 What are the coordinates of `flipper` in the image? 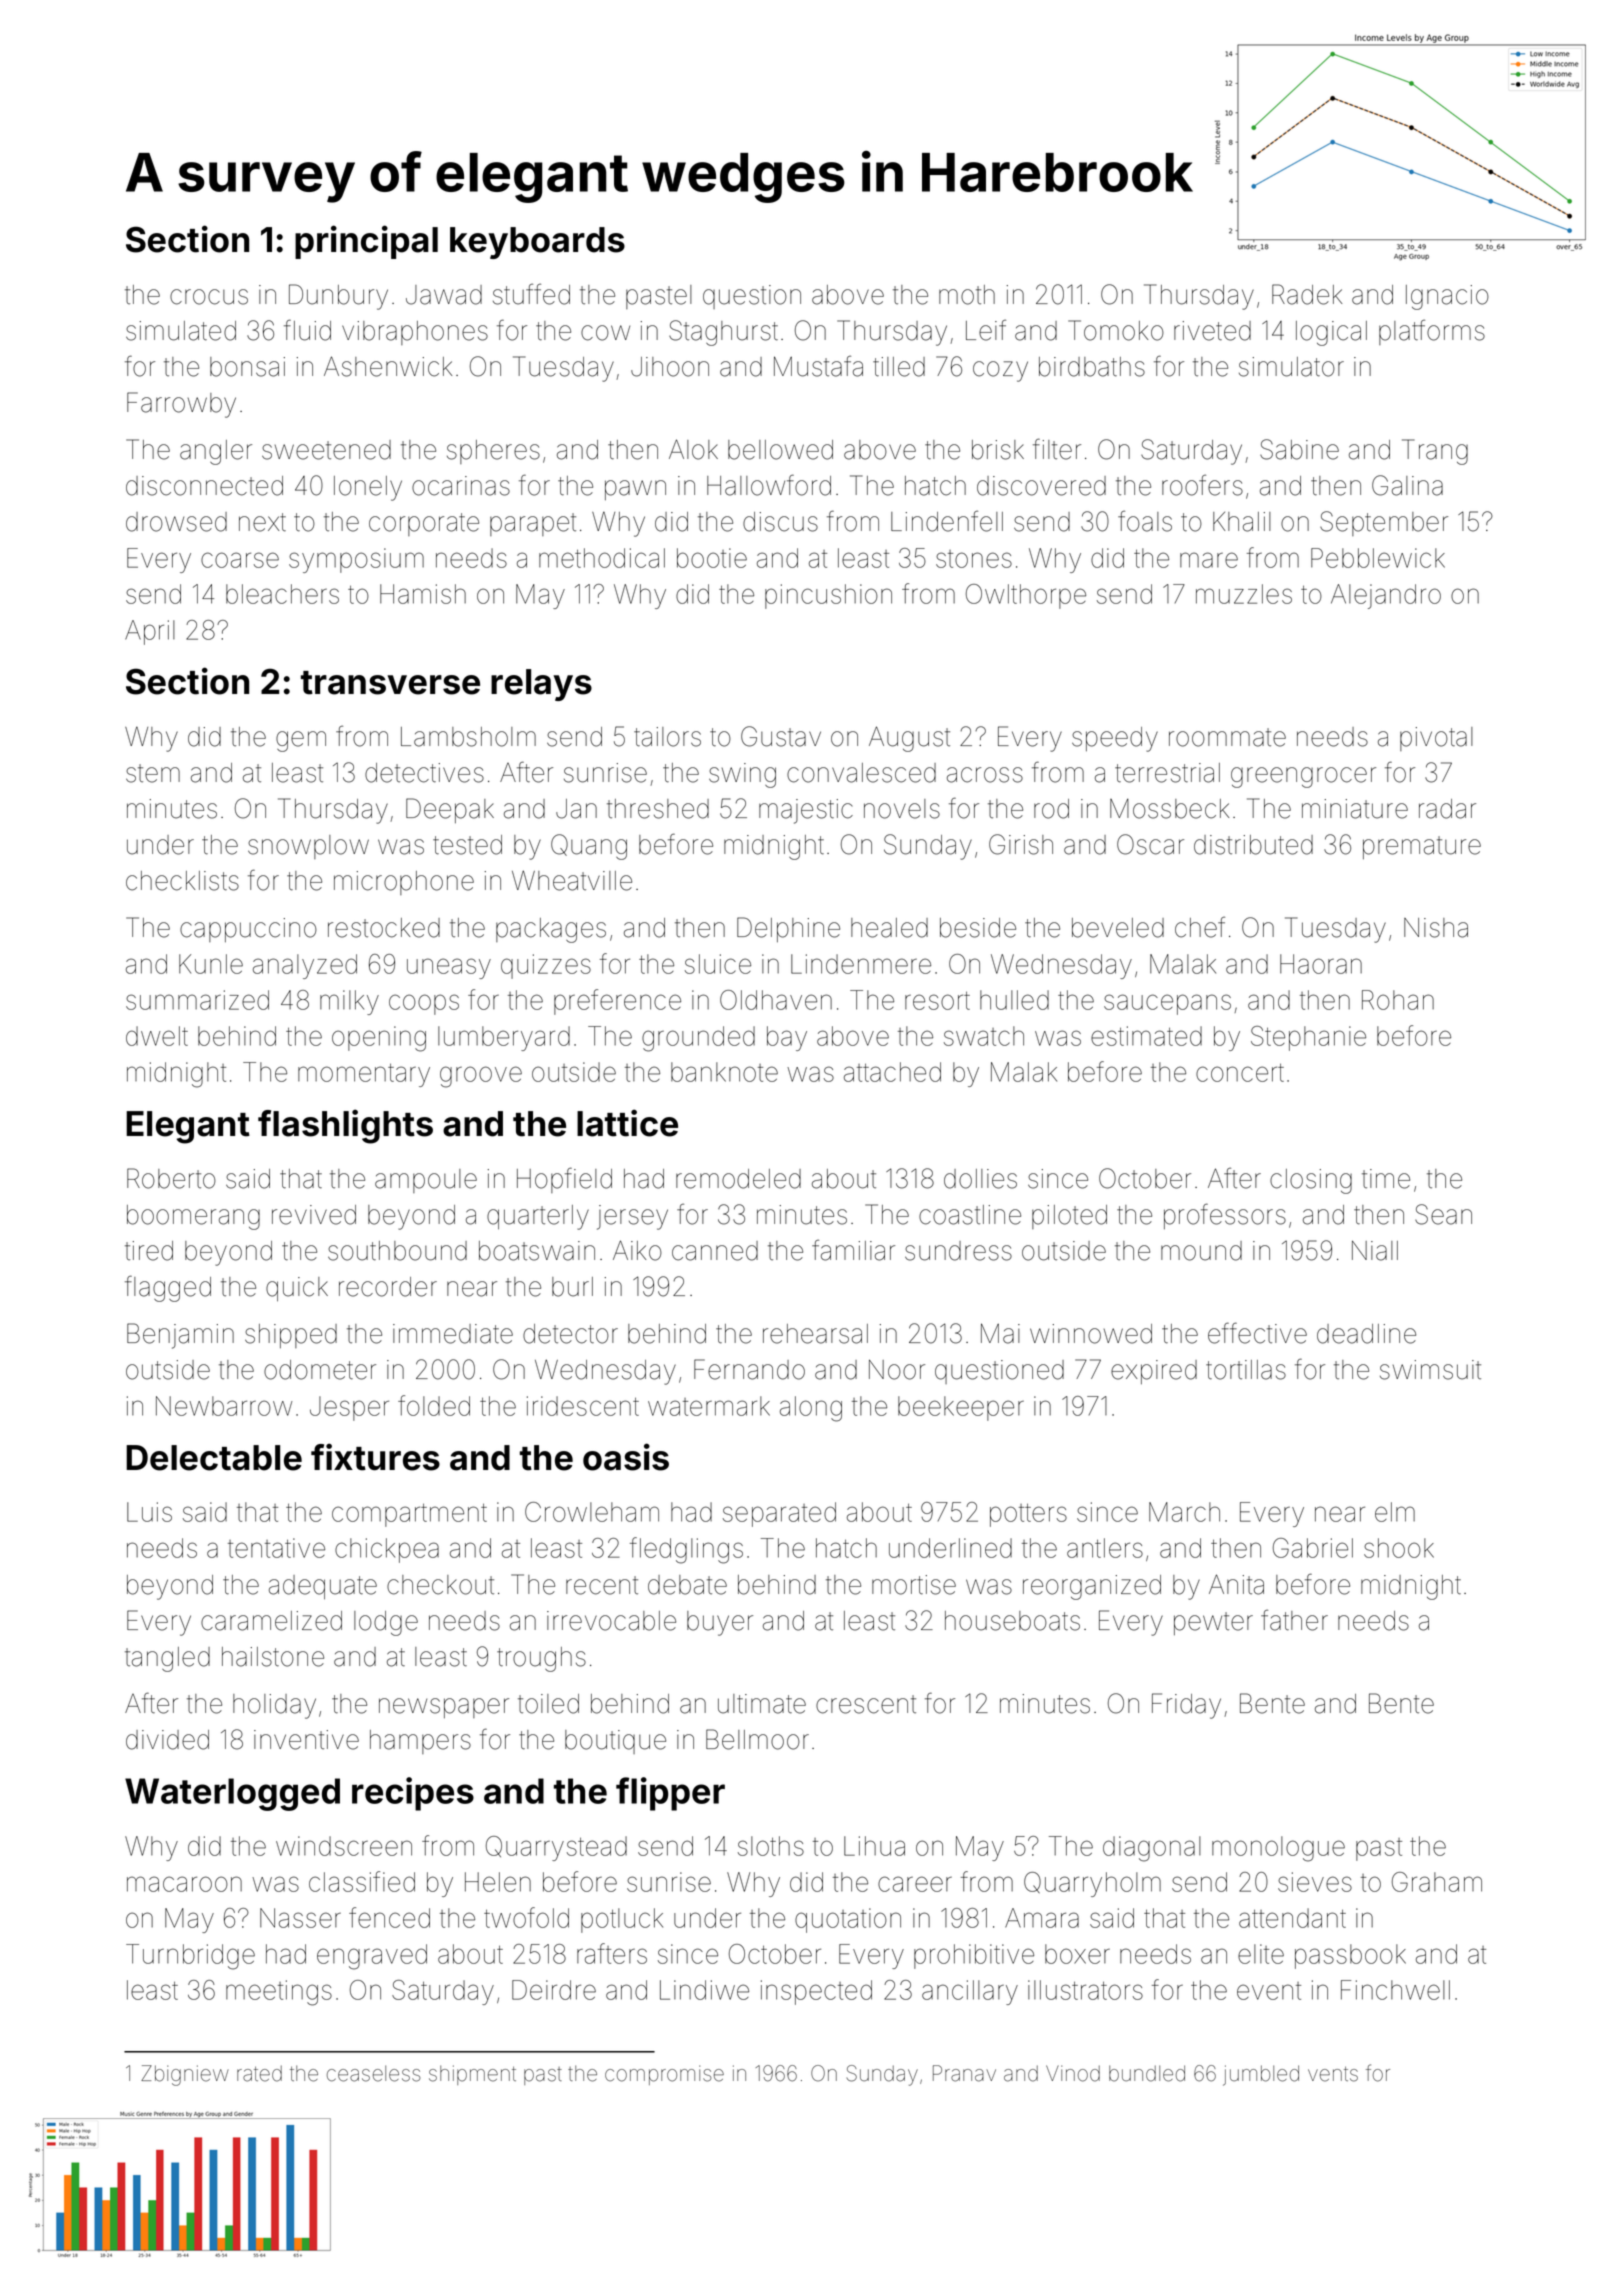 It's located at (670, 1794).
